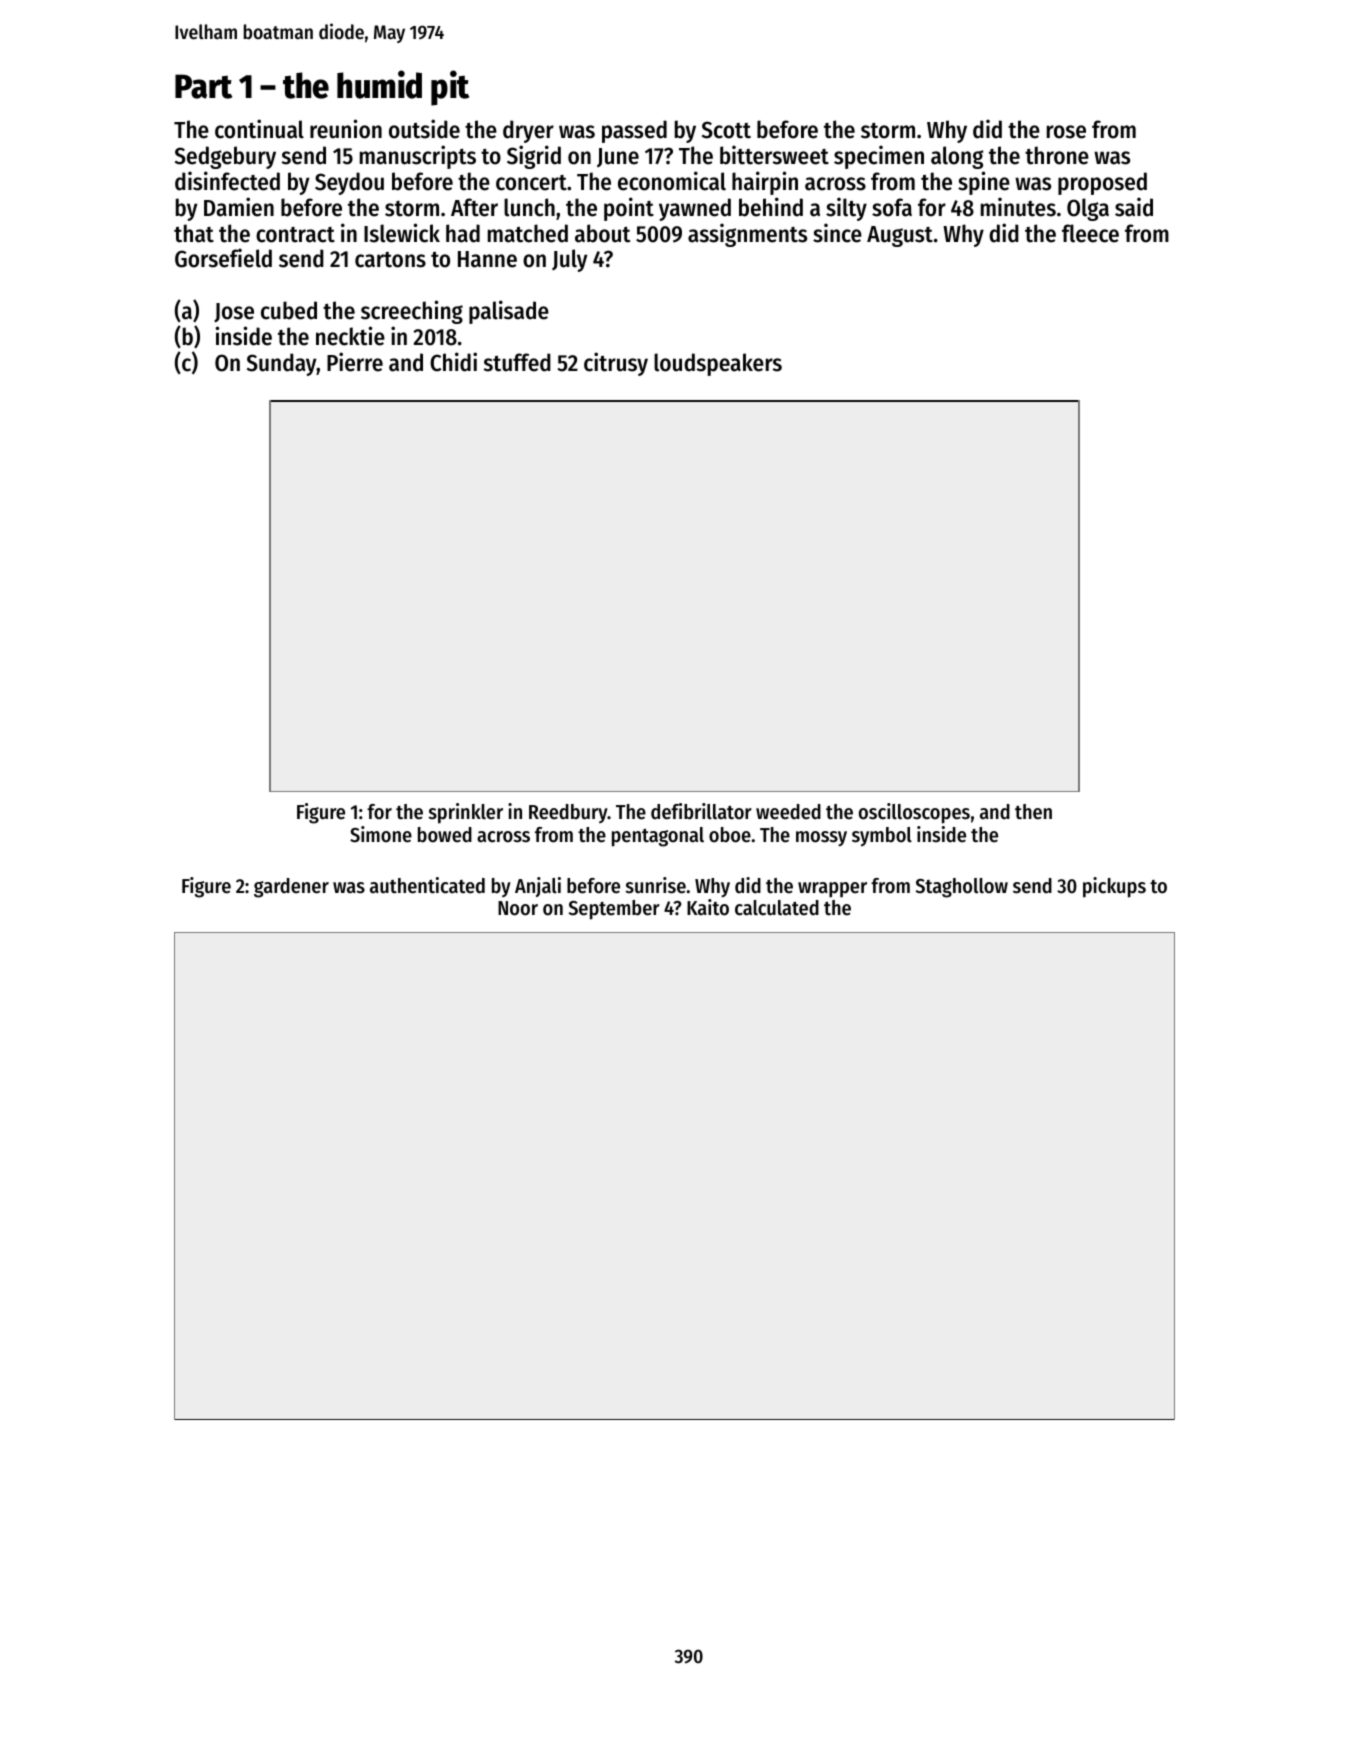 The height and width of the document is (1746, 1349). What do you see at coordinates (466, 813) in the document?
I see `sprinkler` at bounding box center [466, 813].
